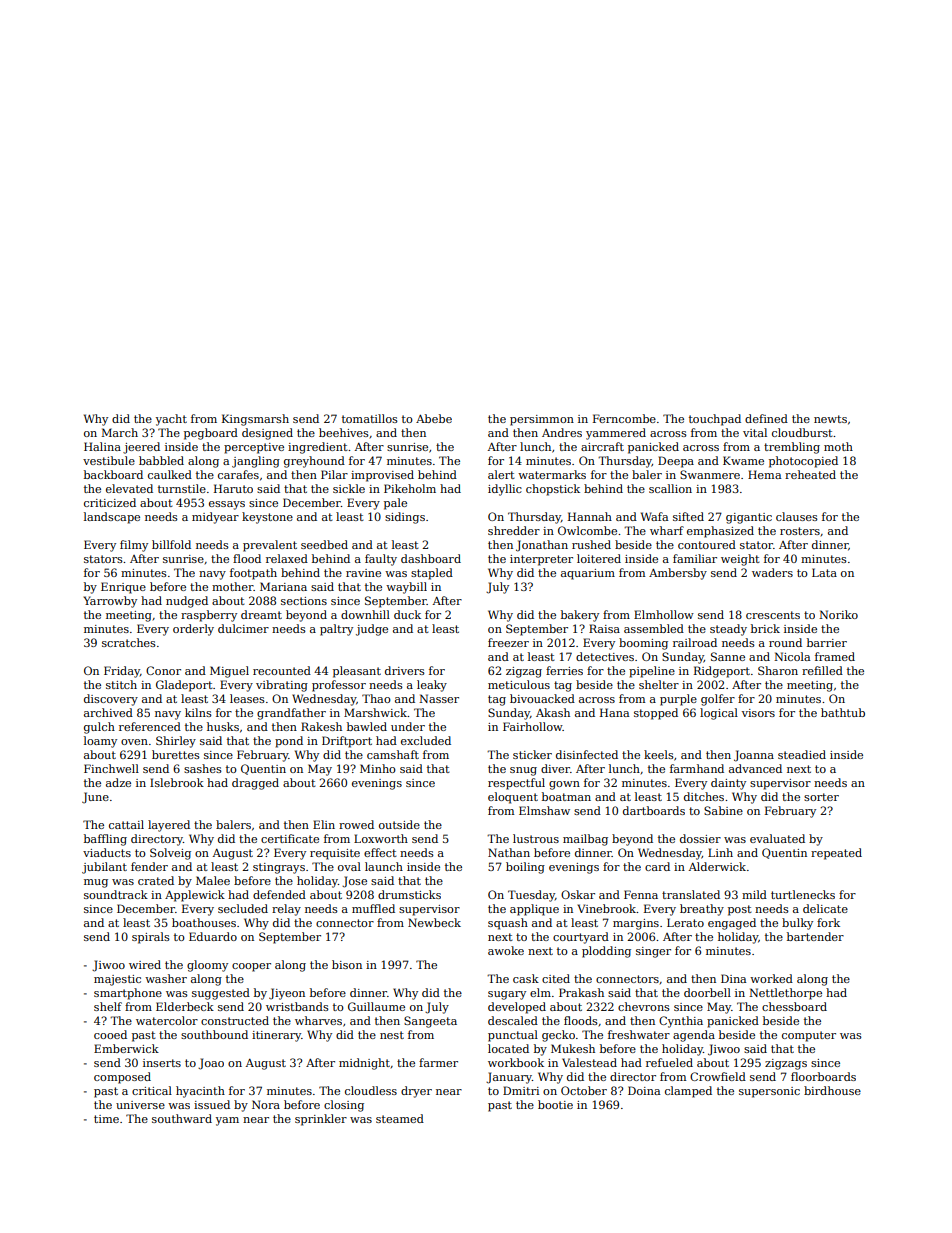  I want to click on Cynthia, so click(681, 1022).
